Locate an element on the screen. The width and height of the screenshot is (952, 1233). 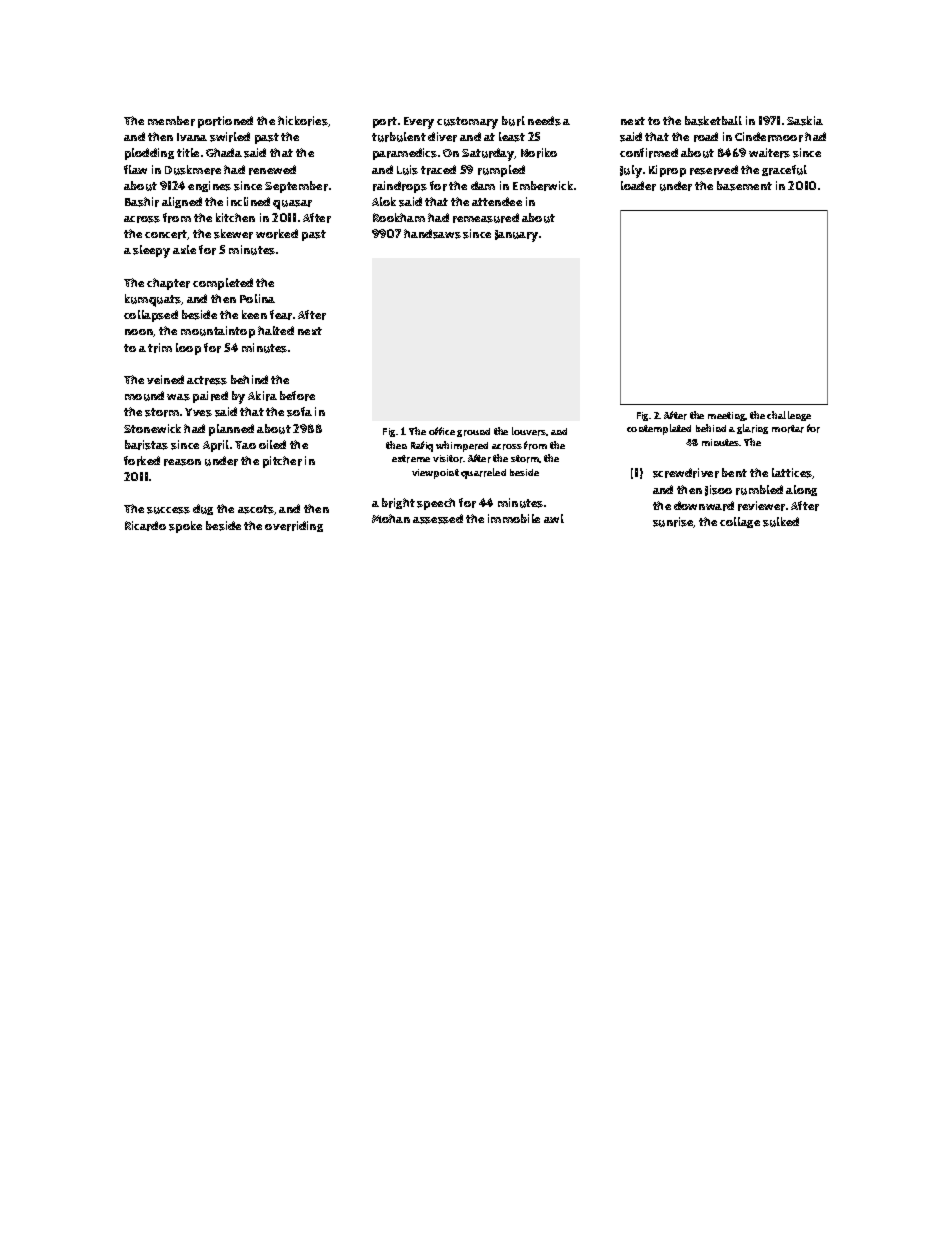
immobile is located at coordinates (514, 518).
